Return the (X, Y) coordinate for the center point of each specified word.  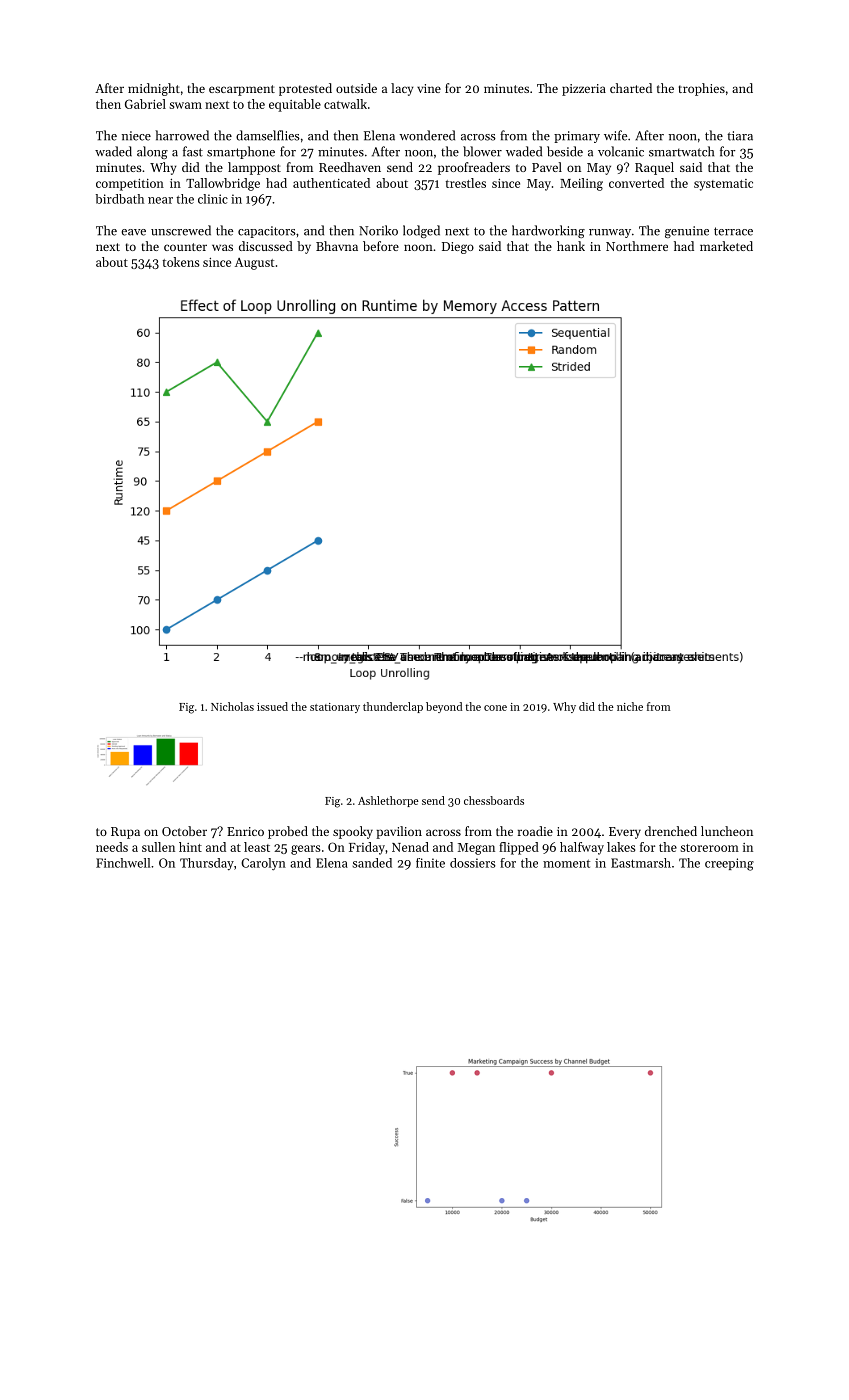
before (381, 246)
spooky (353, 832)
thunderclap (393, 707)
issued (272, 706)
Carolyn (263, 864)
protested (305, 89)
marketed (726, 246)
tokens (181, 262)
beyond (444, 707)
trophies (702, 89)
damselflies (268, 135)
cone (495, 708)
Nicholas (232, 706)
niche (630, 706)
